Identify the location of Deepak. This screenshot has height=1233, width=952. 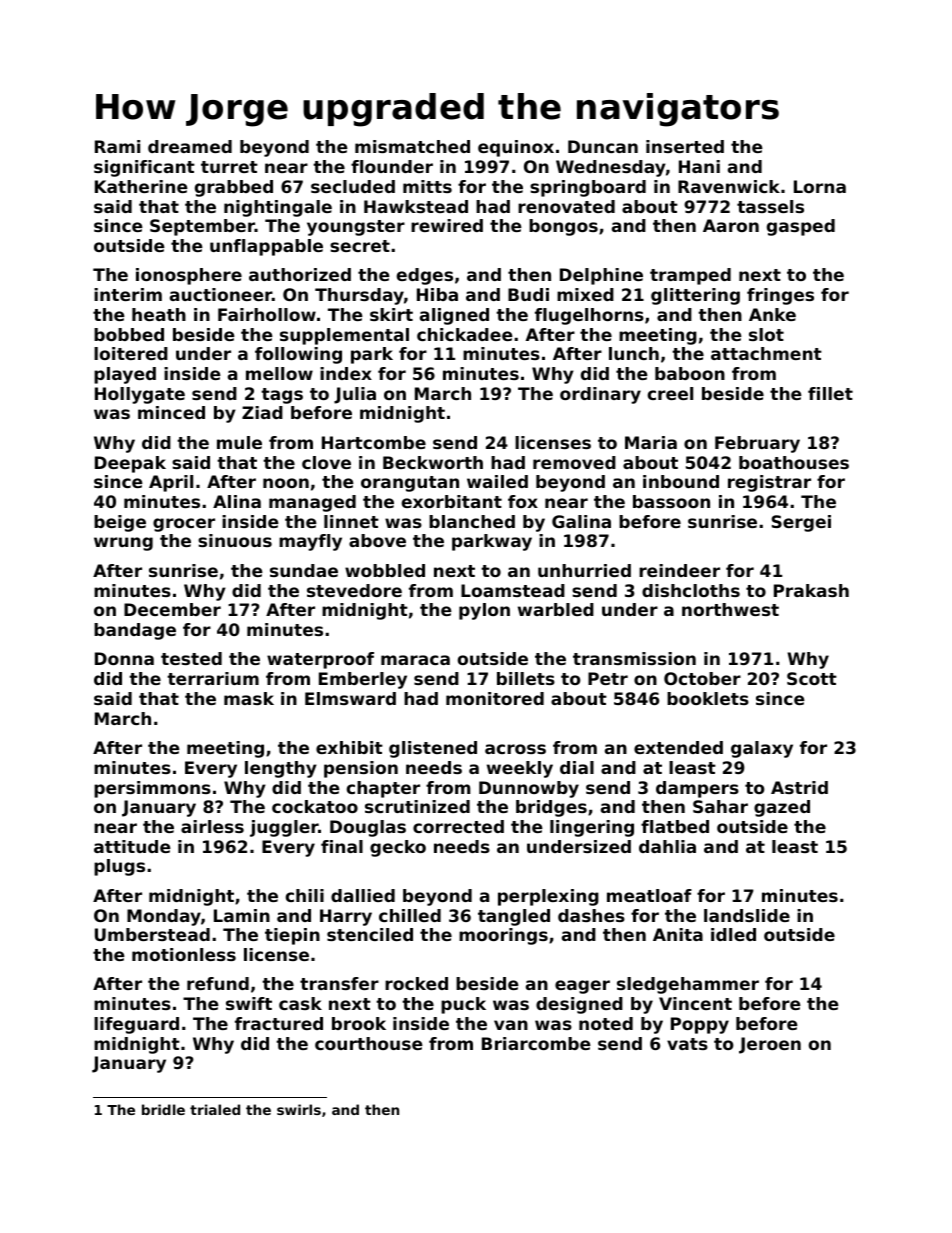
(130, 464).
